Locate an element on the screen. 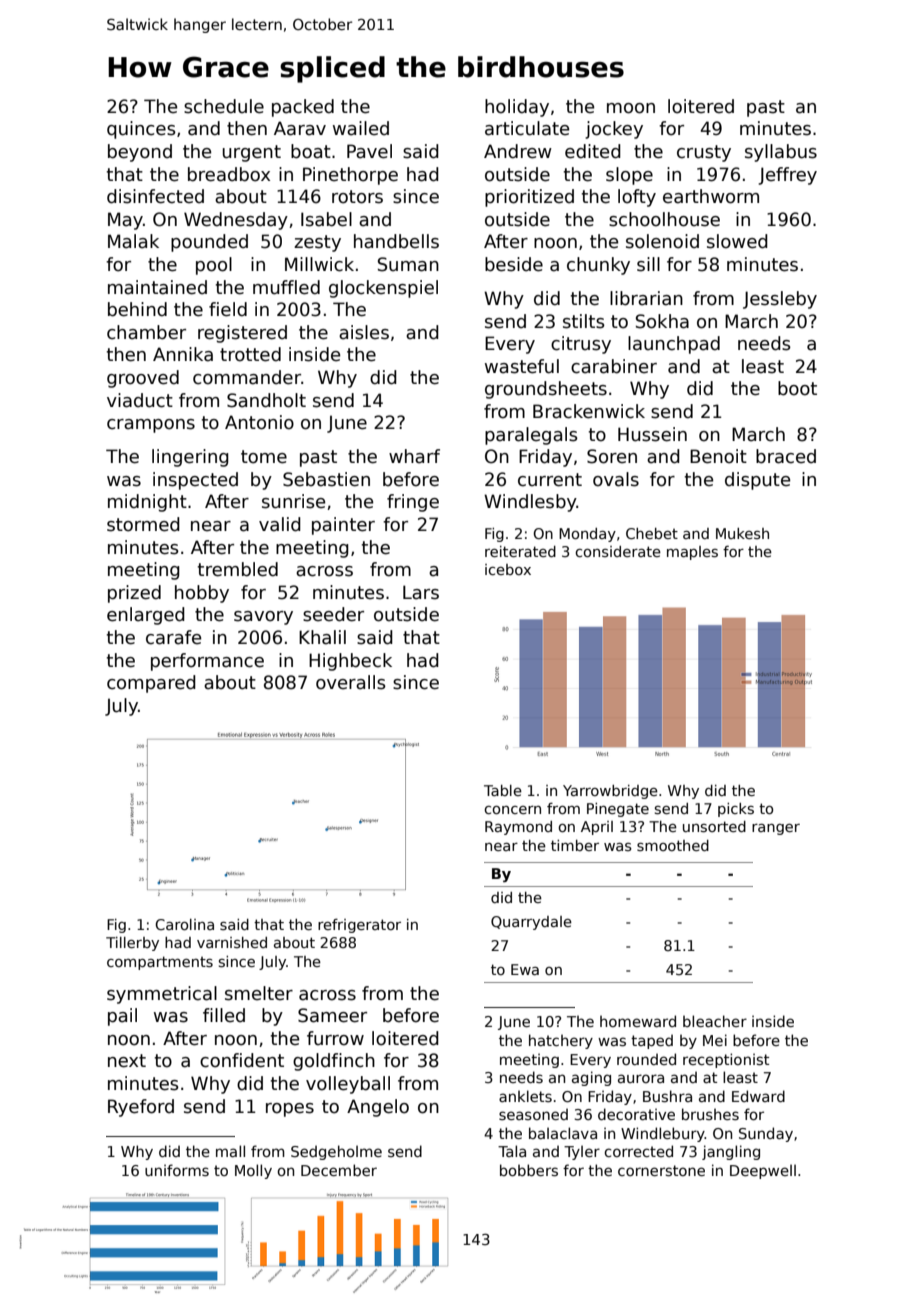 This screenshot has width=924, height=1314. ovals is located at coordinates (616, 479).
